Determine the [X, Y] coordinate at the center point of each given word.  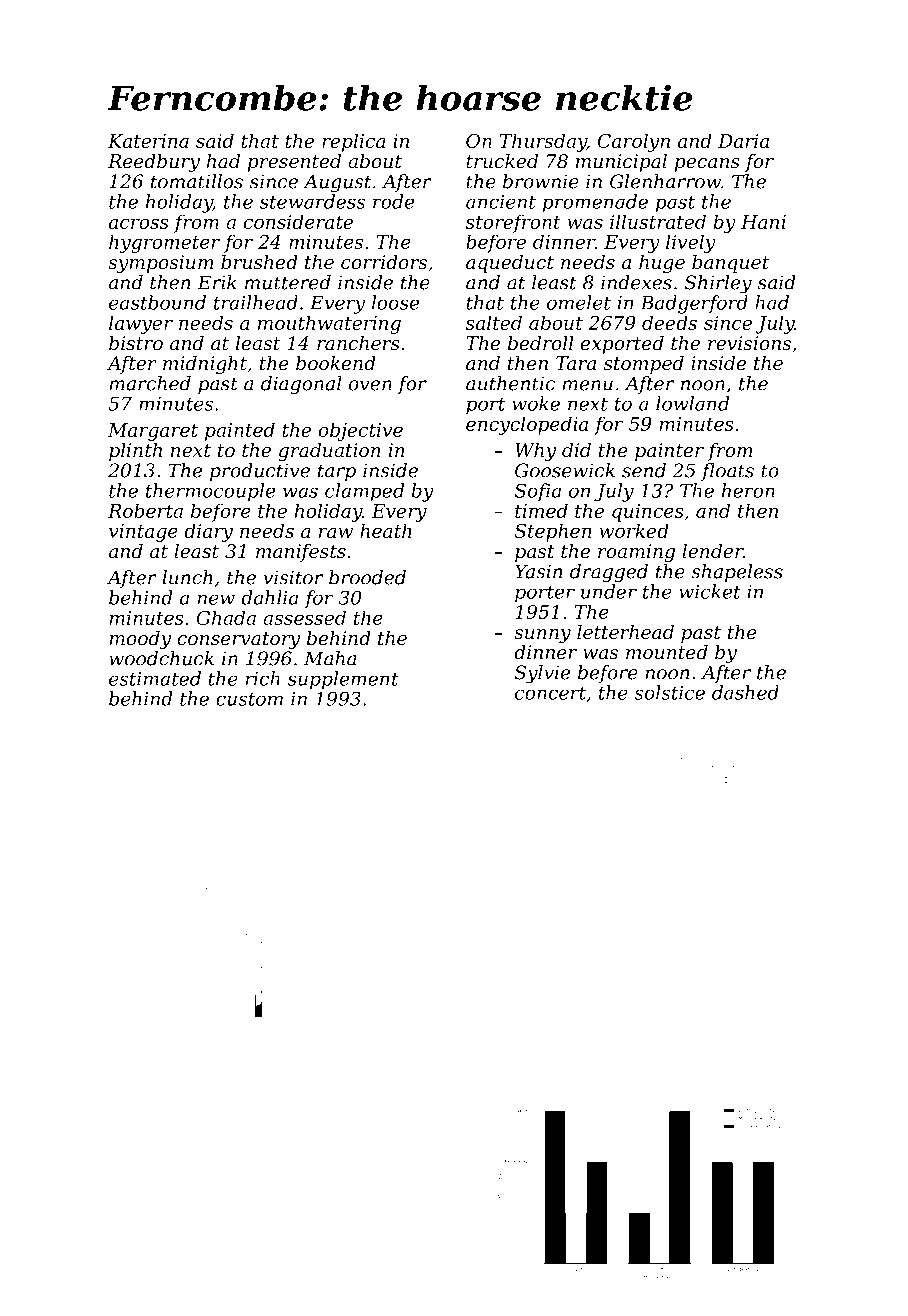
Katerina [148, 141]
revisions [749, 343]
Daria [743, 141]
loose [395, 302]
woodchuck [161, 658]
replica [354, 142]
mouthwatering [329, 324]
